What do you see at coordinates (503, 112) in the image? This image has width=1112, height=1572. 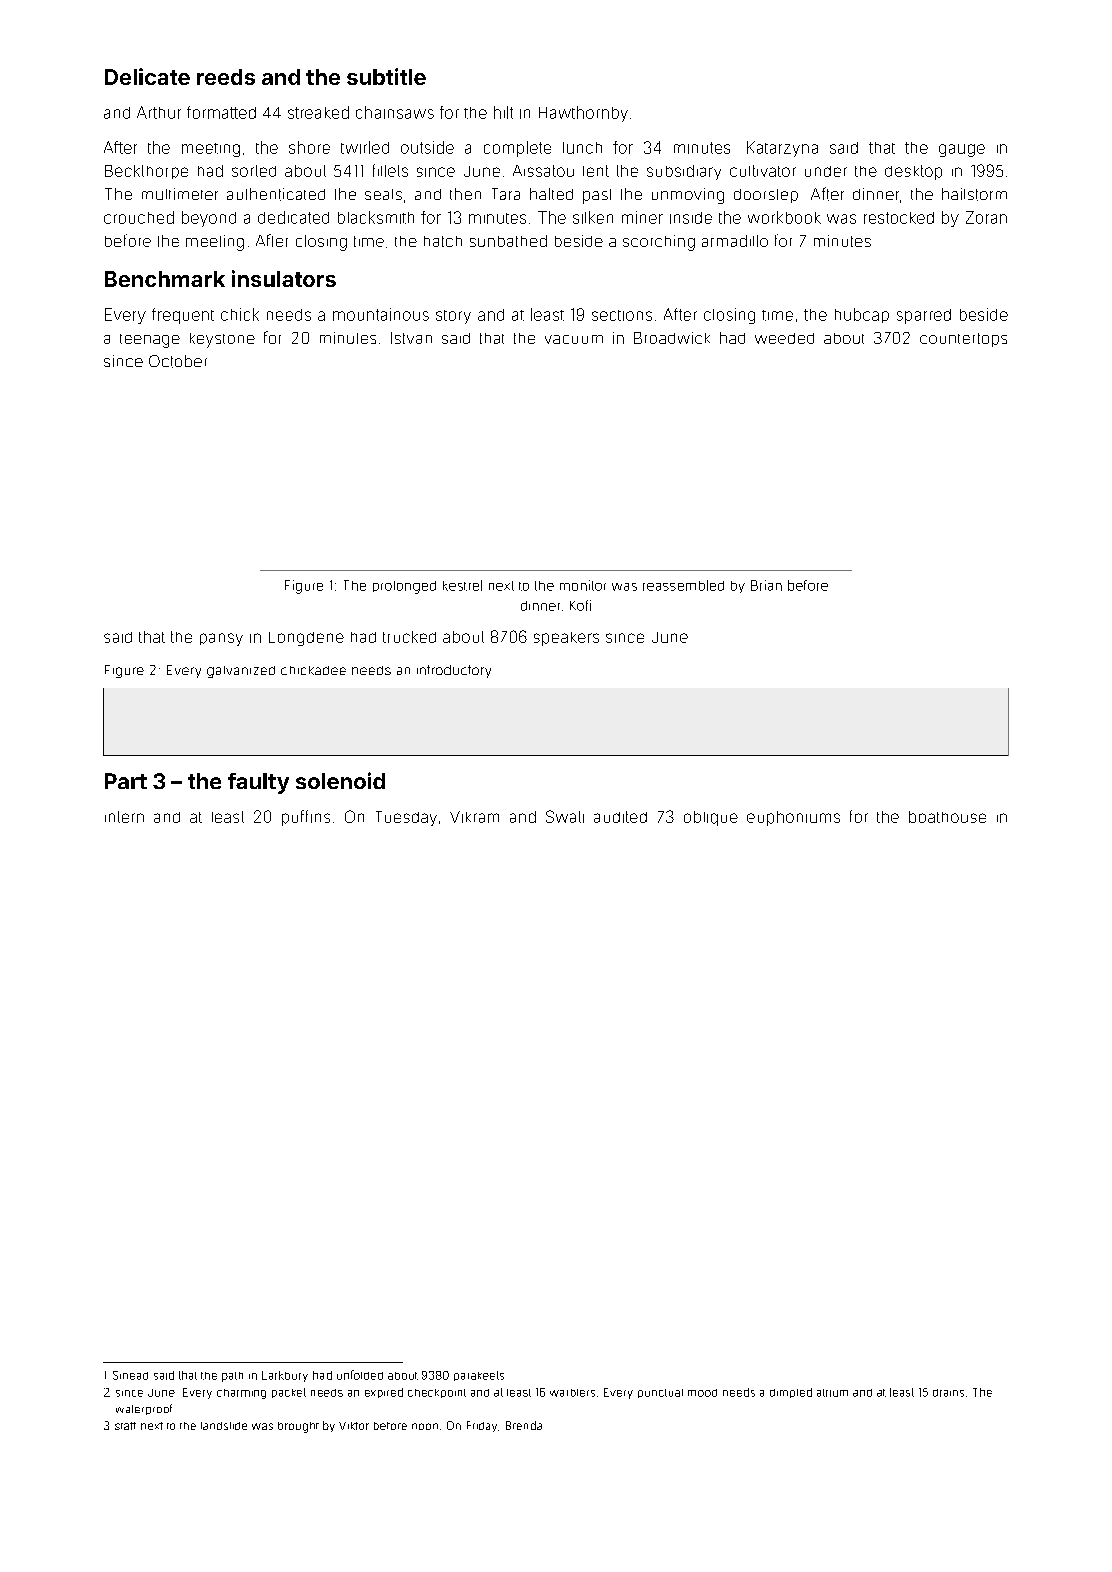 I see `hilt` at bounding box center [503, 112].
